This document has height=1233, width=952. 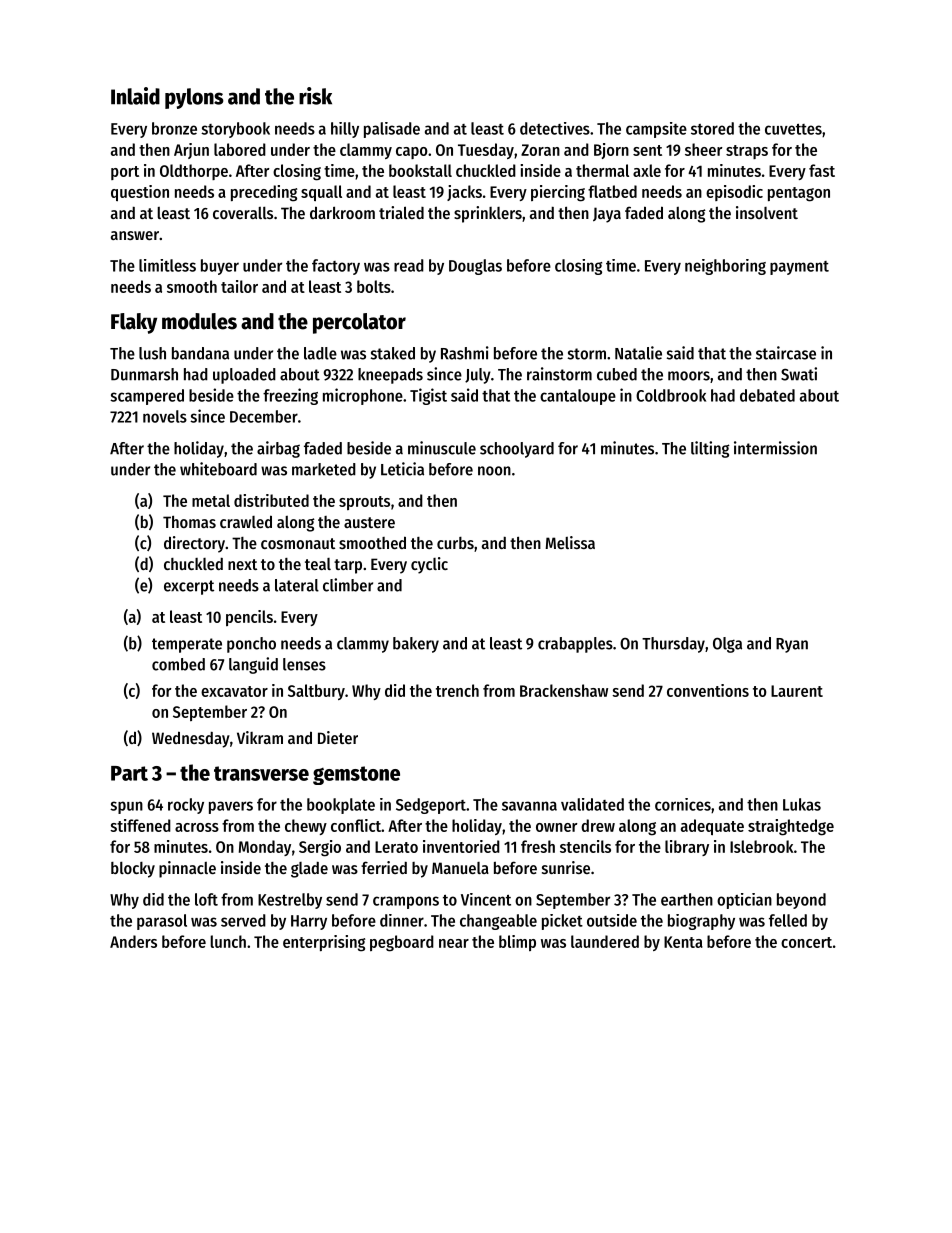 I want to click on trench, so click(x=457, y=690).
